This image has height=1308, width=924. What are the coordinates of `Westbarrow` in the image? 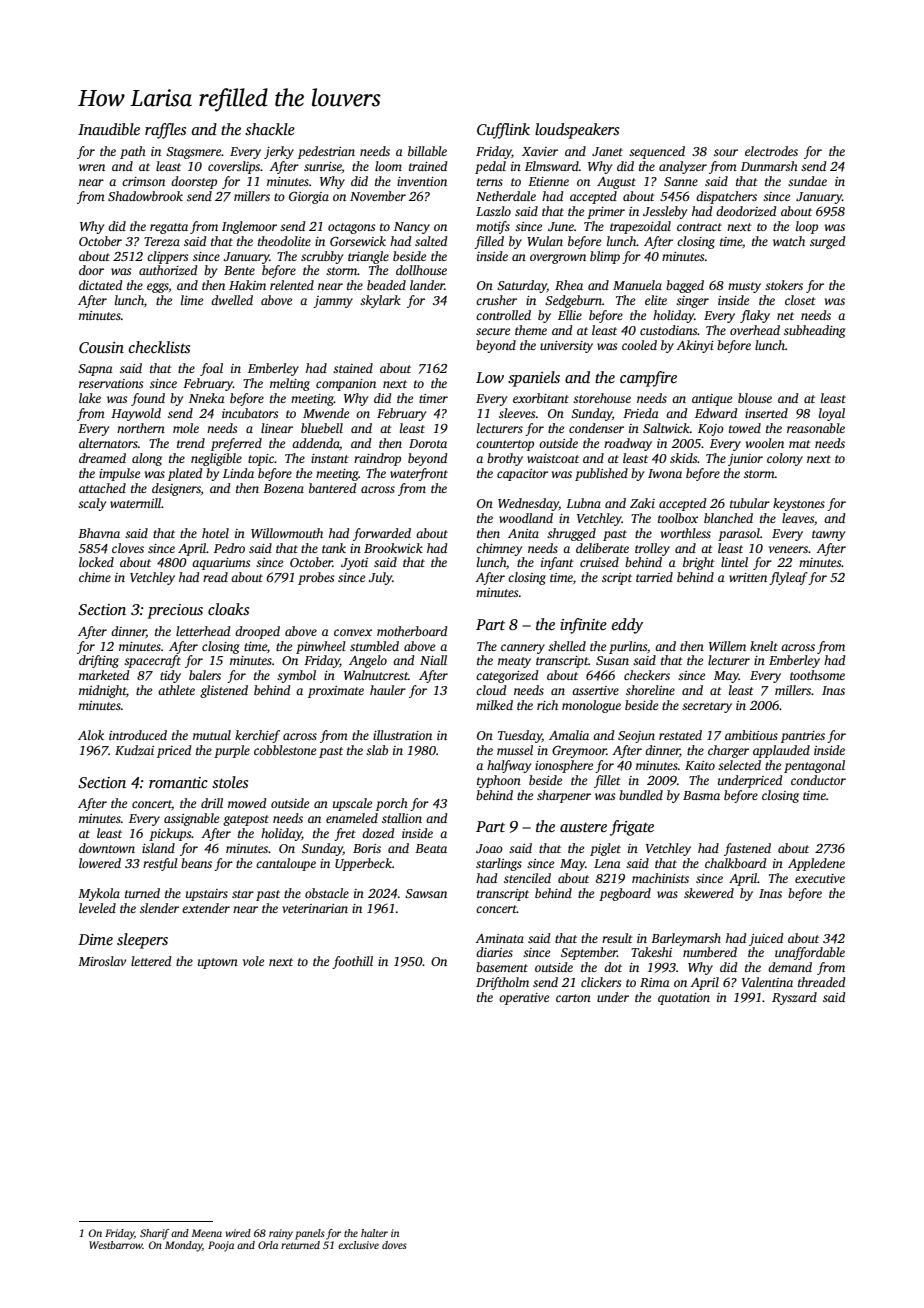 It's located at (116, 1245).
